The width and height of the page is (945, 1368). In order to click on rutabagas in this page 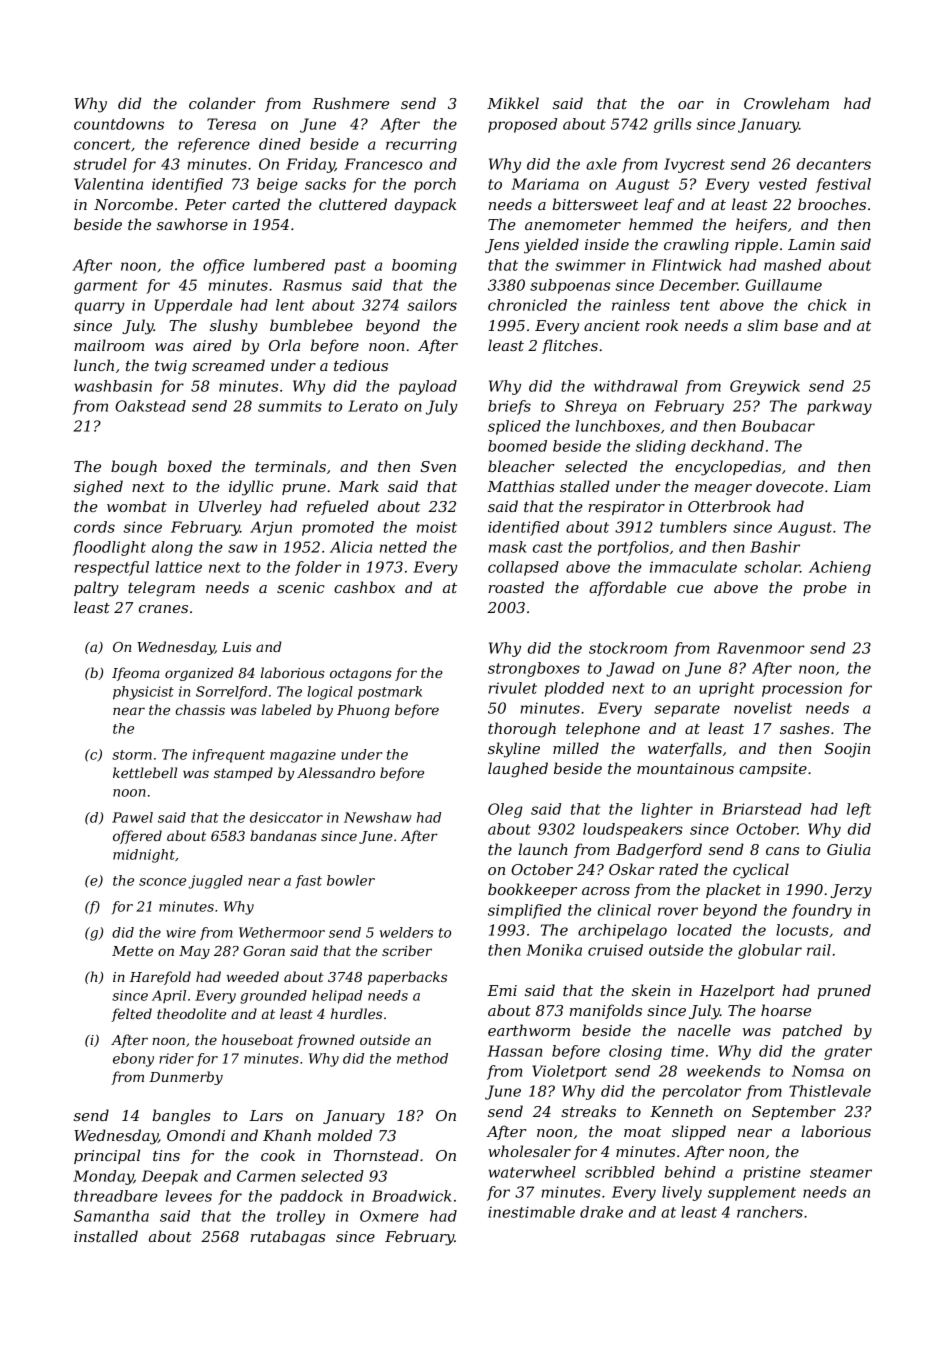, I will do `click(288, 1238)`.
